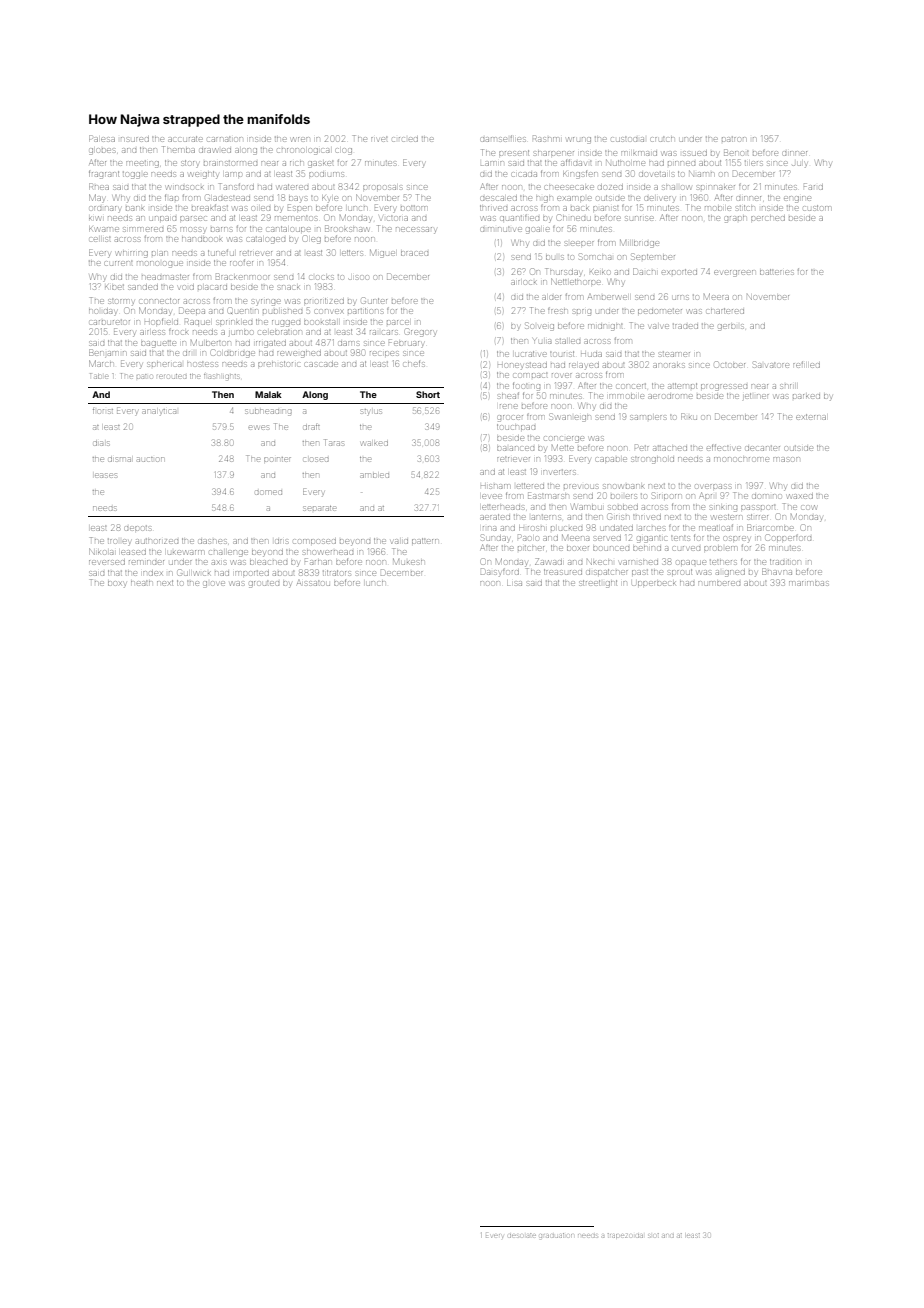  I want to click on valid, so click(399, 541).
